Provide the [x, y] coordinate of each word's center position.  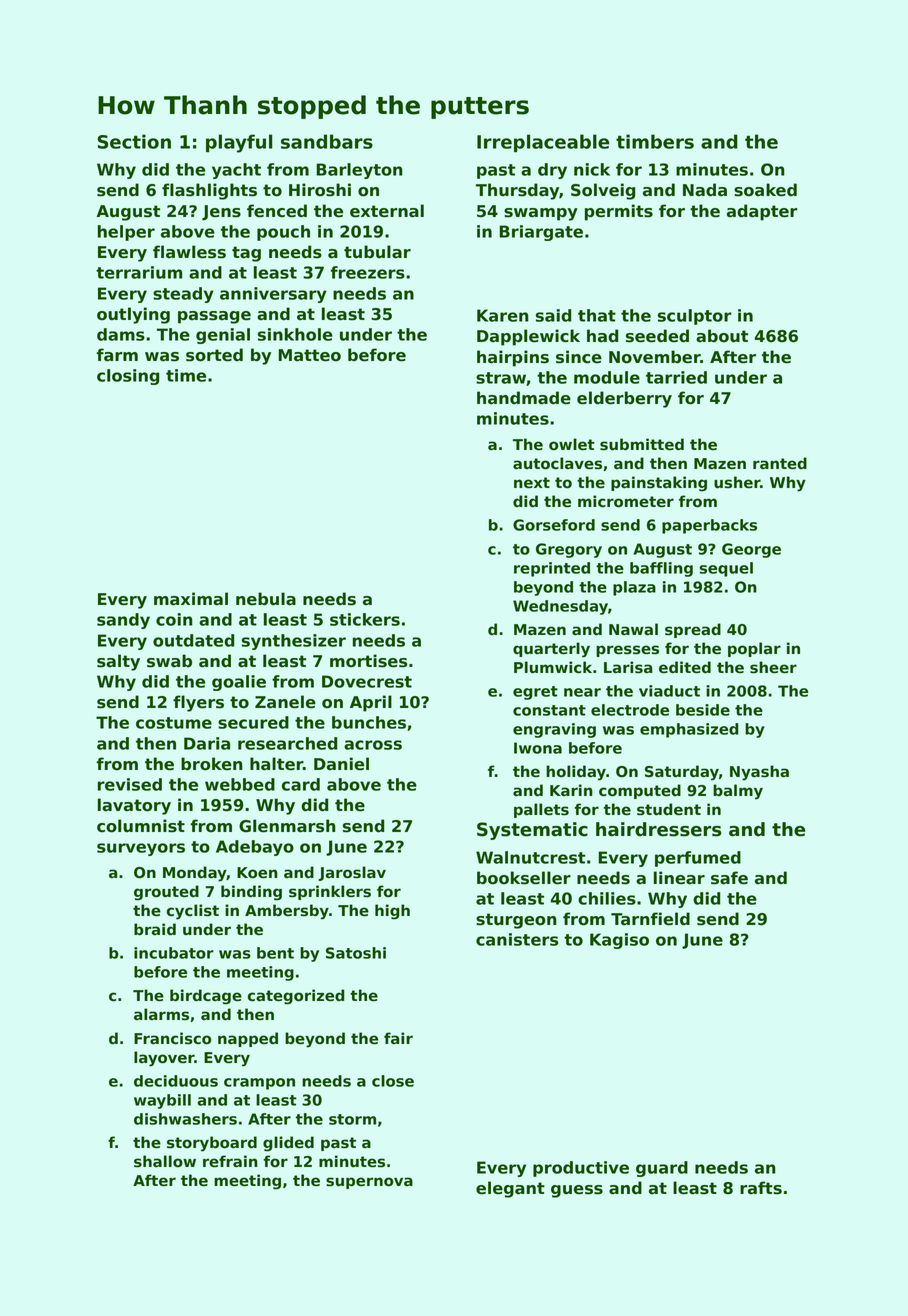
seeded [657, 336]
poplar [754, 649]
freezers [367, 272]
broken [212, 764]
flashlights [209, 191]
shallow [165, 1161]
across [373, 745]
